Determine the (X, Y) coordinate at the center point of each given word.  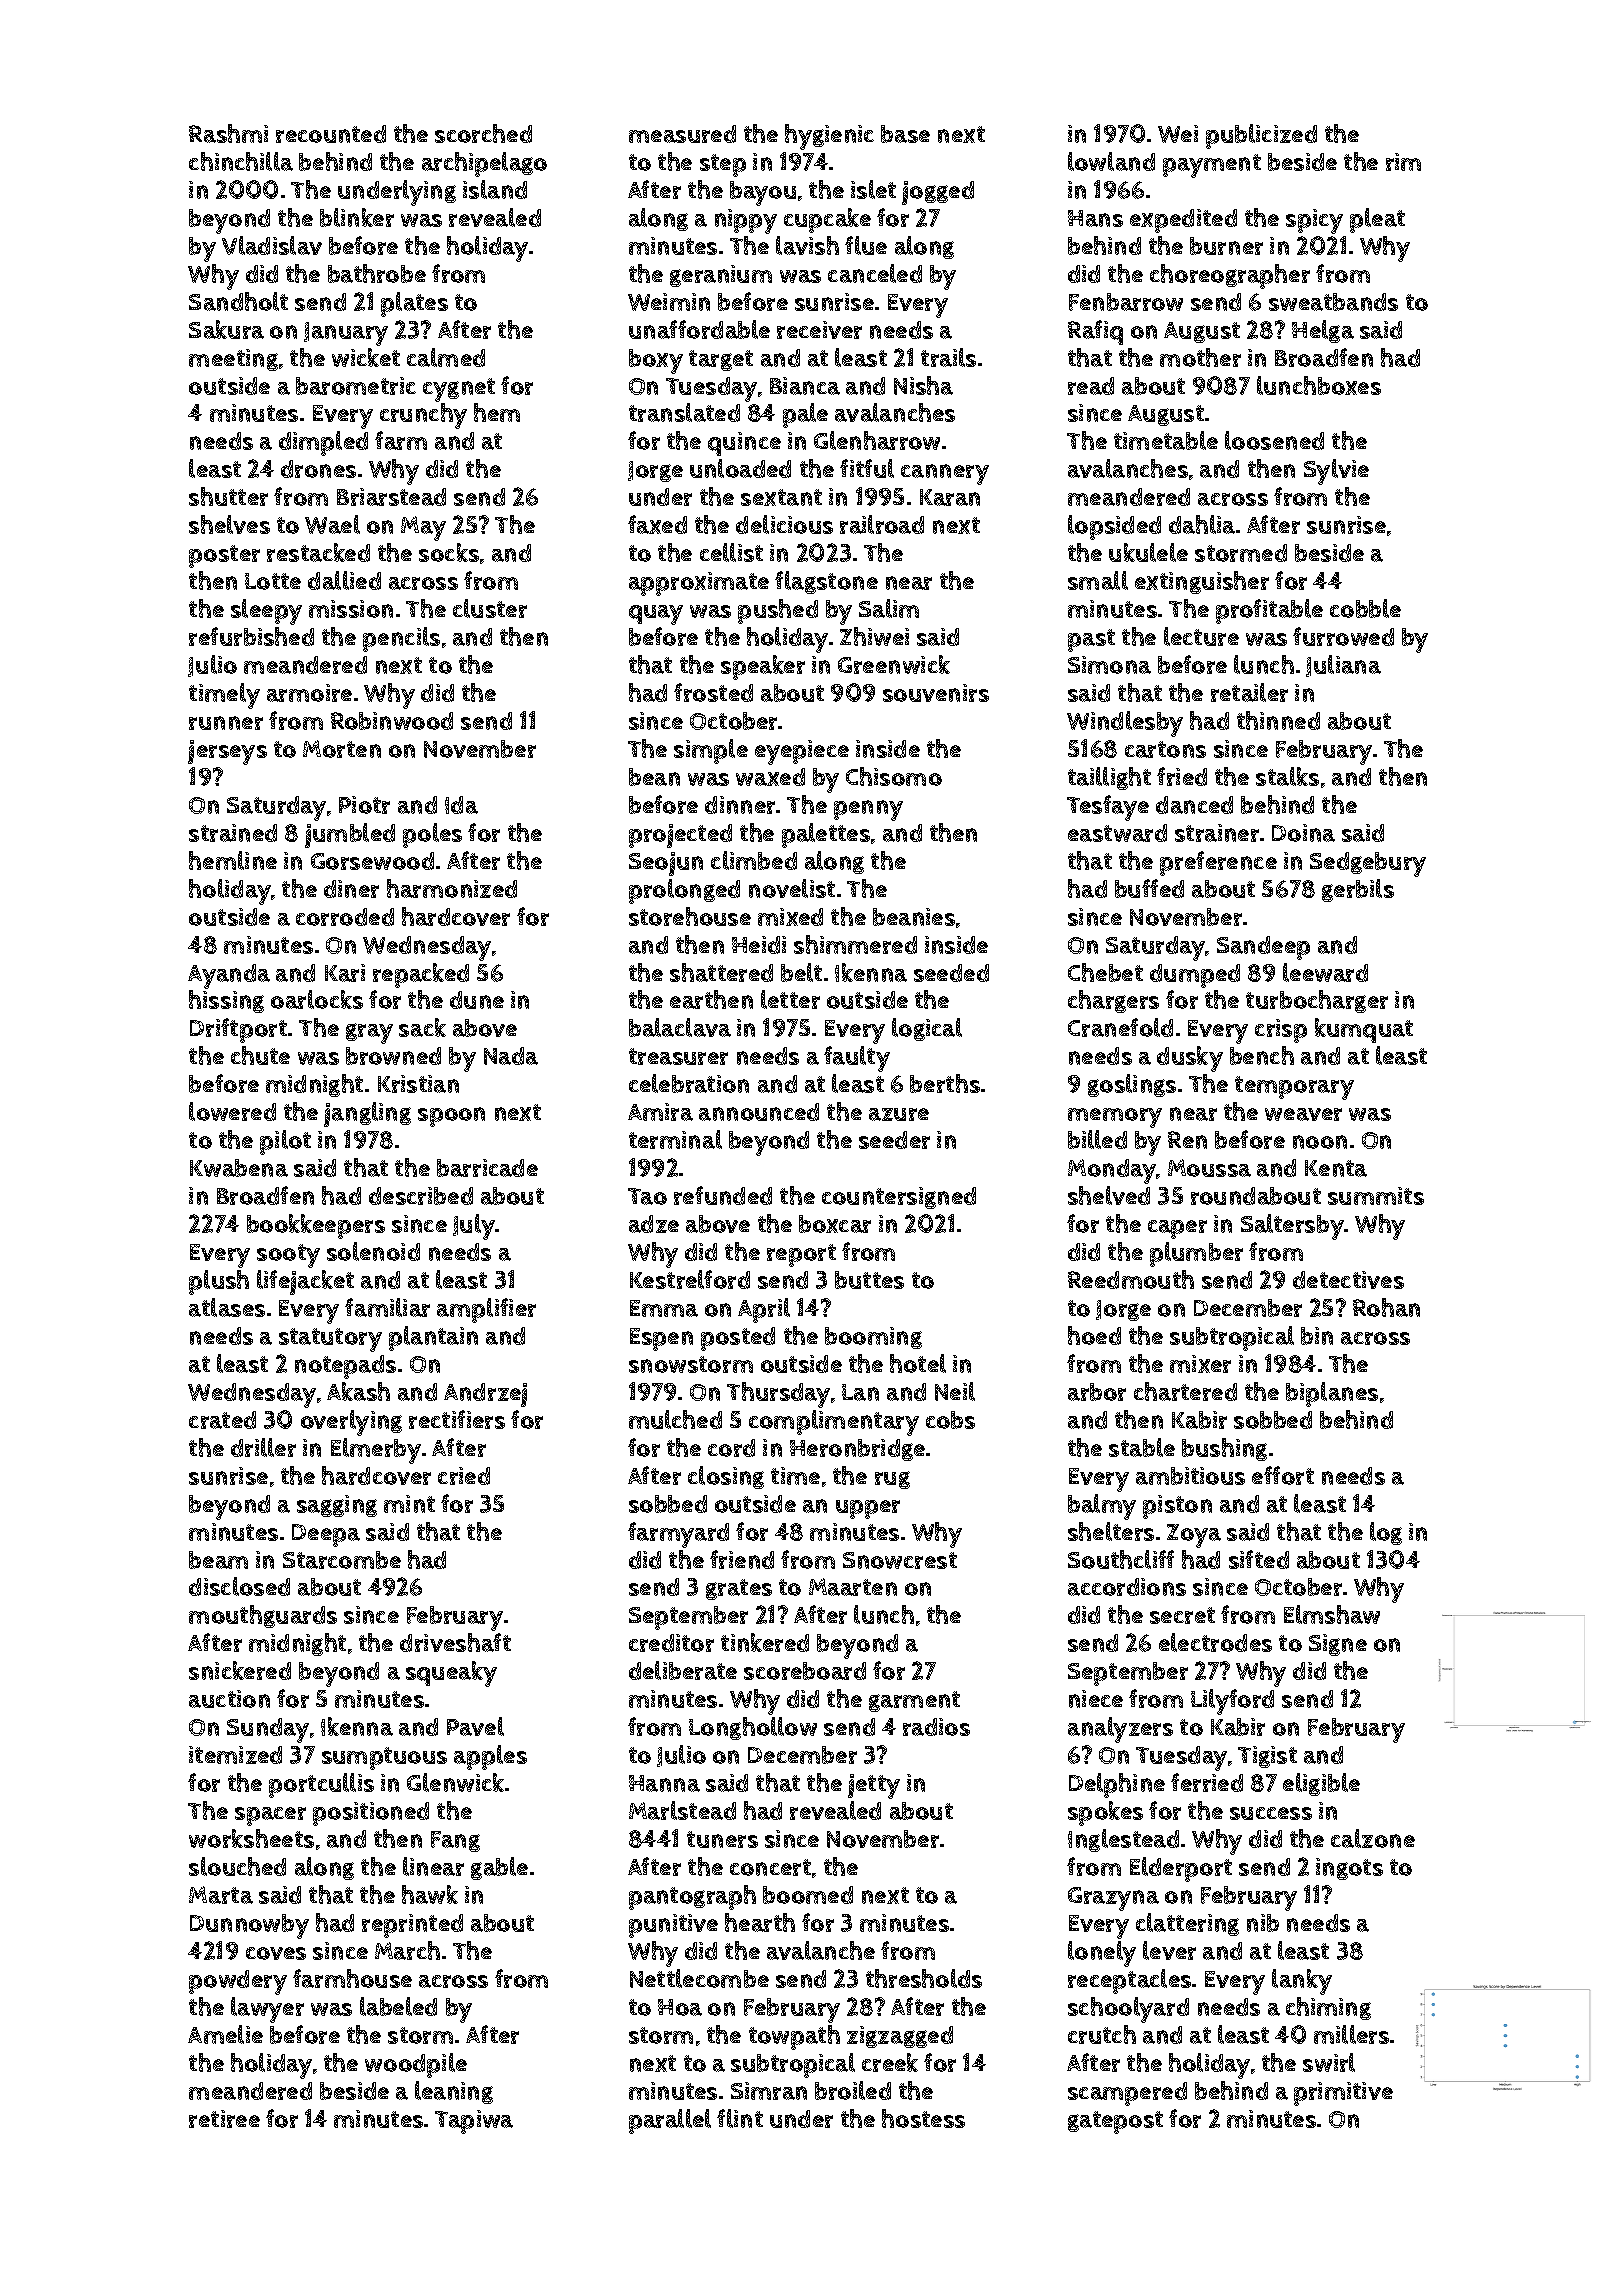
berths (945, 1083)
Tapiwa (474, 2122)
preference (1218, 863)
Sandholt (238, 301)
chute (260, 1055)
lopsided (1114, 527)
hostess (923, 2118)
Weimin (669, 302)
